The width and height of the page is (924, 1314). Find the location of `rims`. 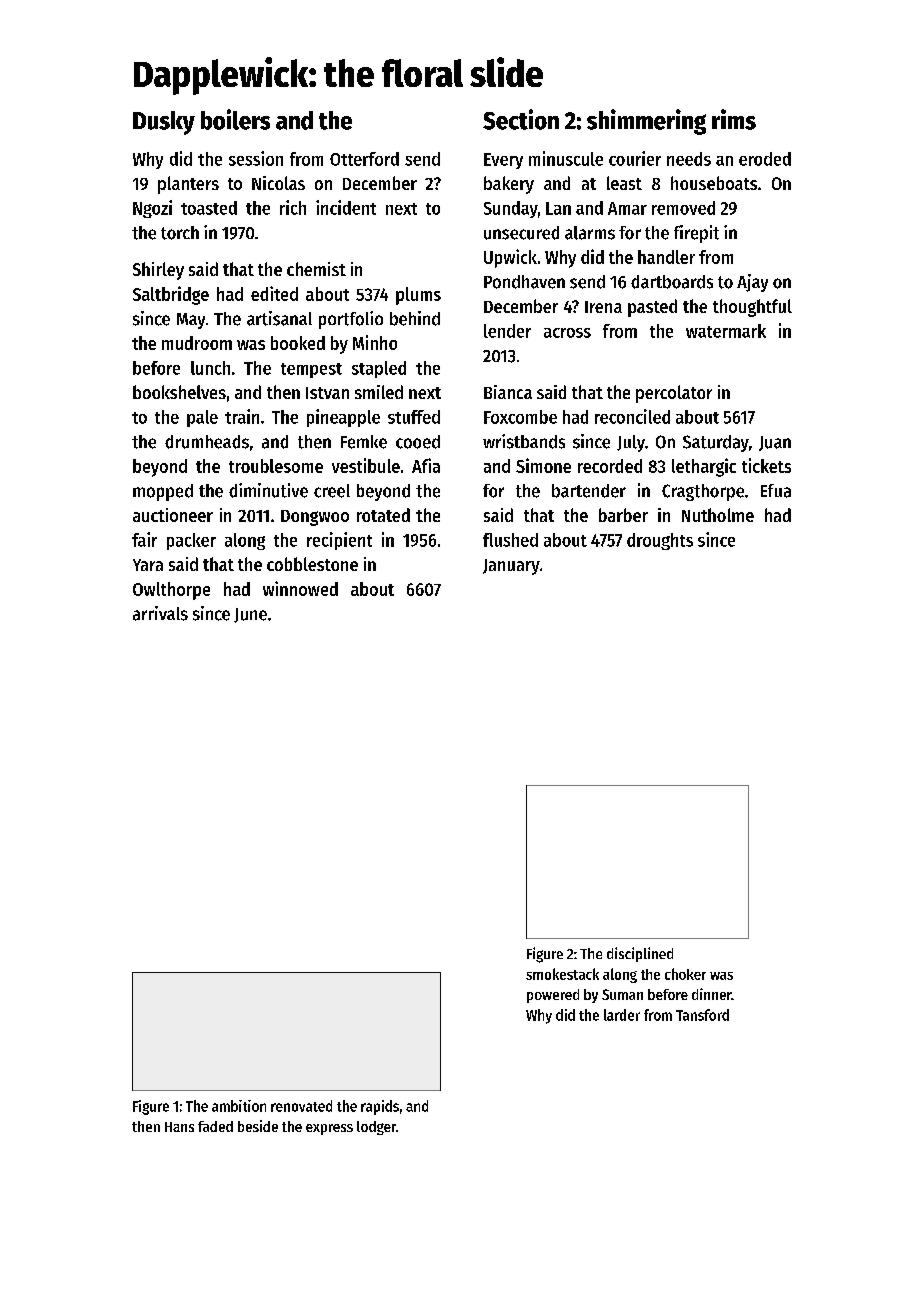

rims is located at coordinates (734, 119).
